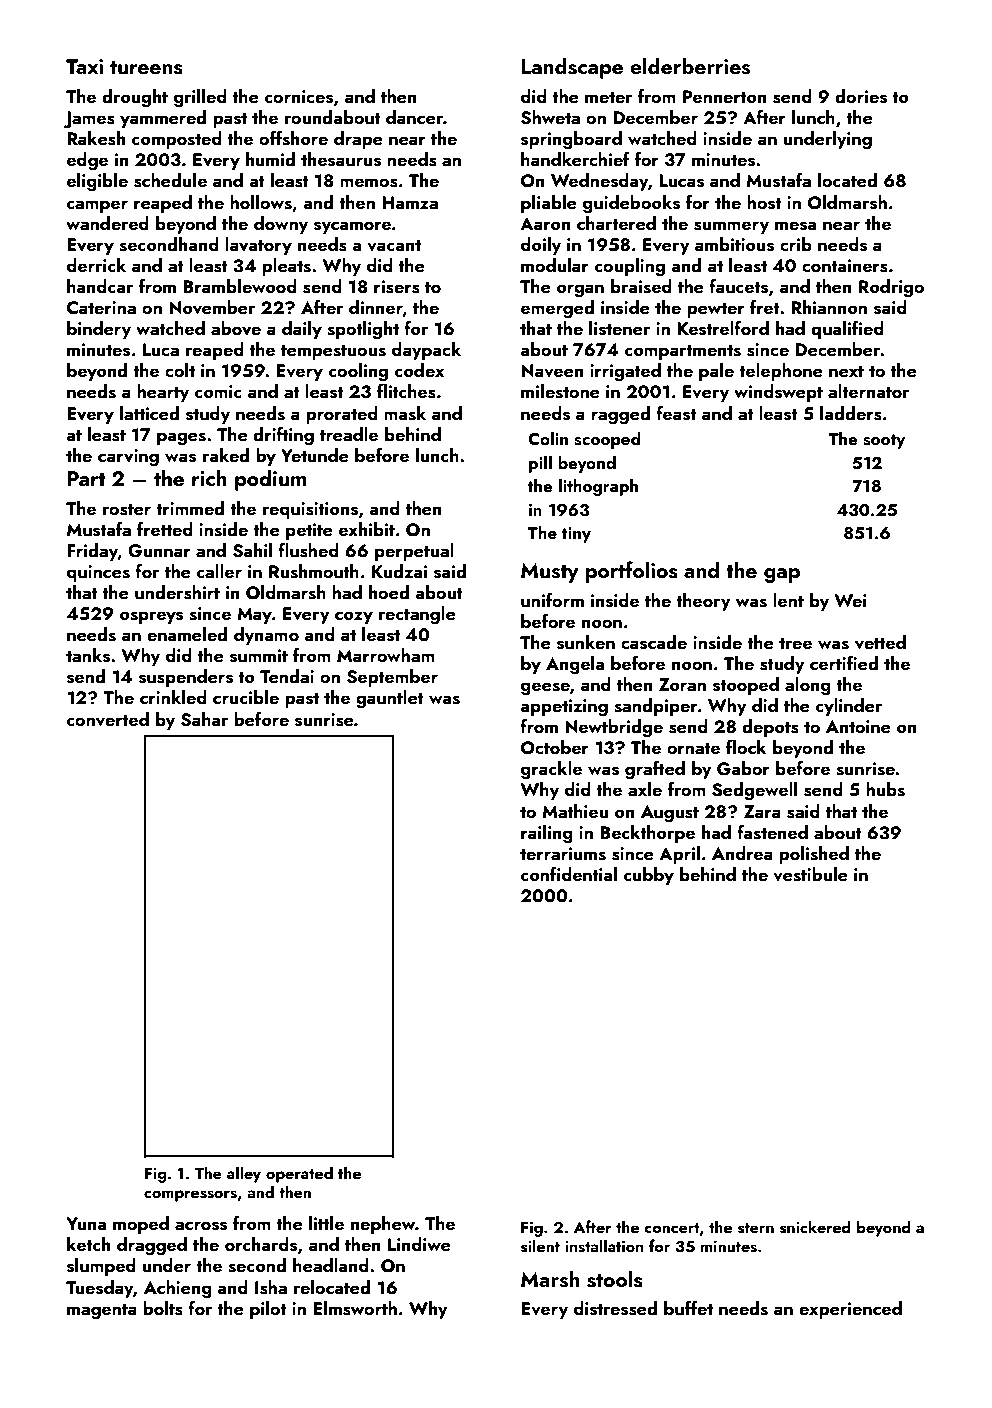 The image size is (992, 1408). What do you see at coordinates (201, 1226) in the image?
I see `across` at bounding box center [201, 1226].
